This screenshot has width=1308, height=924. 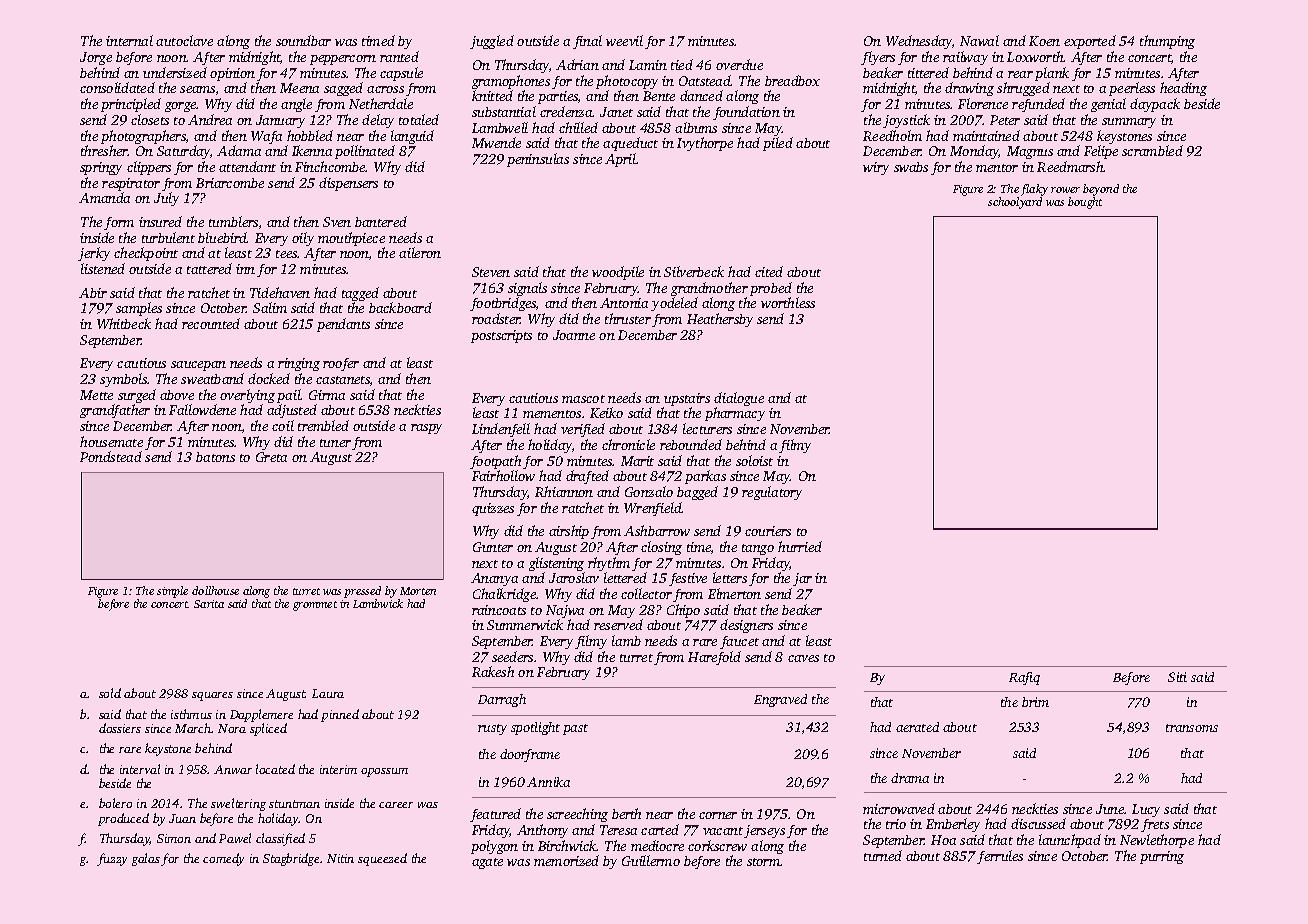 I want to click on Adrian, so click(x=577, y=64).
